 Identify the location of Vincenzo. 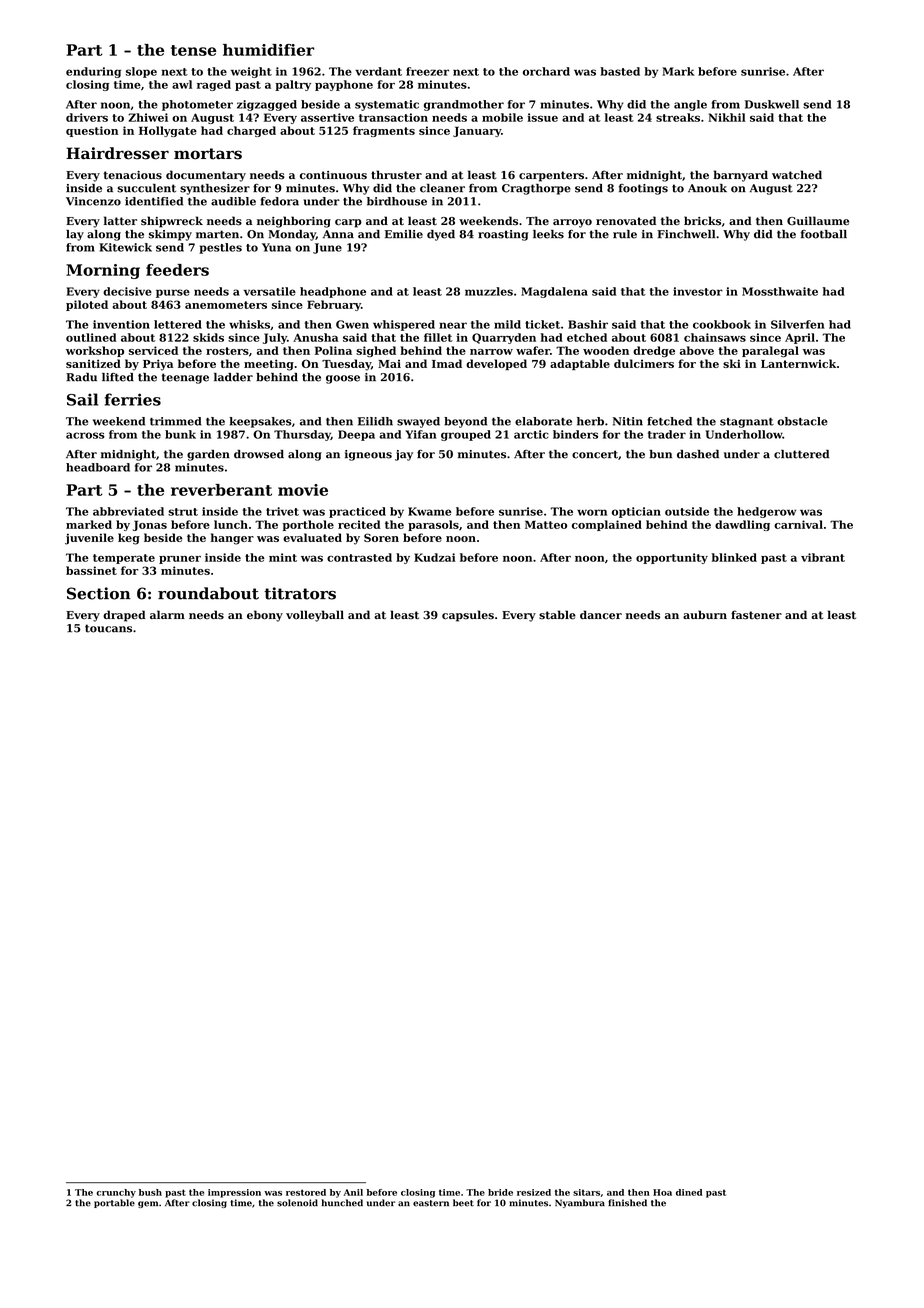
(93, 201).
